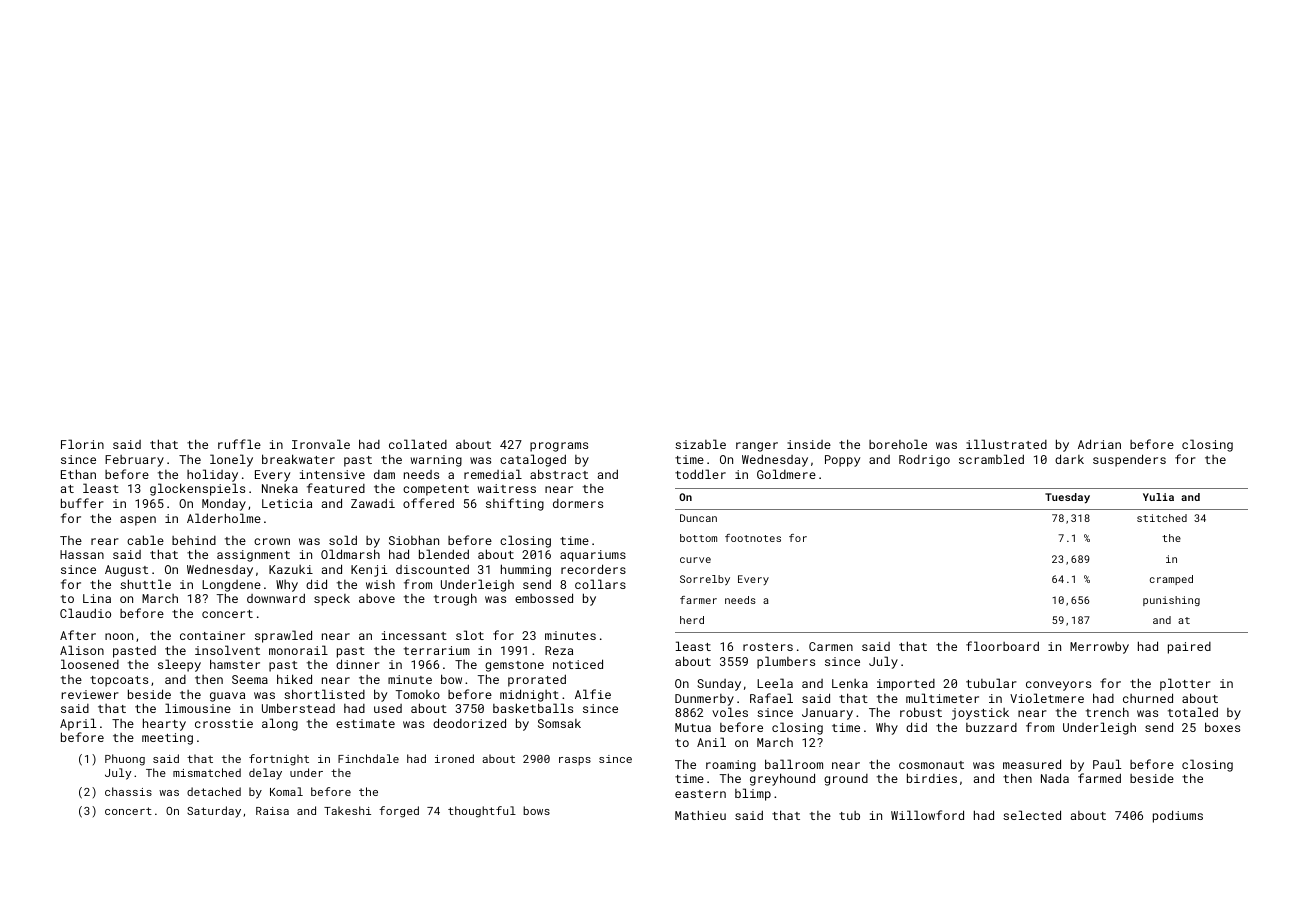  What do you see at coordinates (692, 620) in the document?
I see `herd` at bounding box center [692, 620].
